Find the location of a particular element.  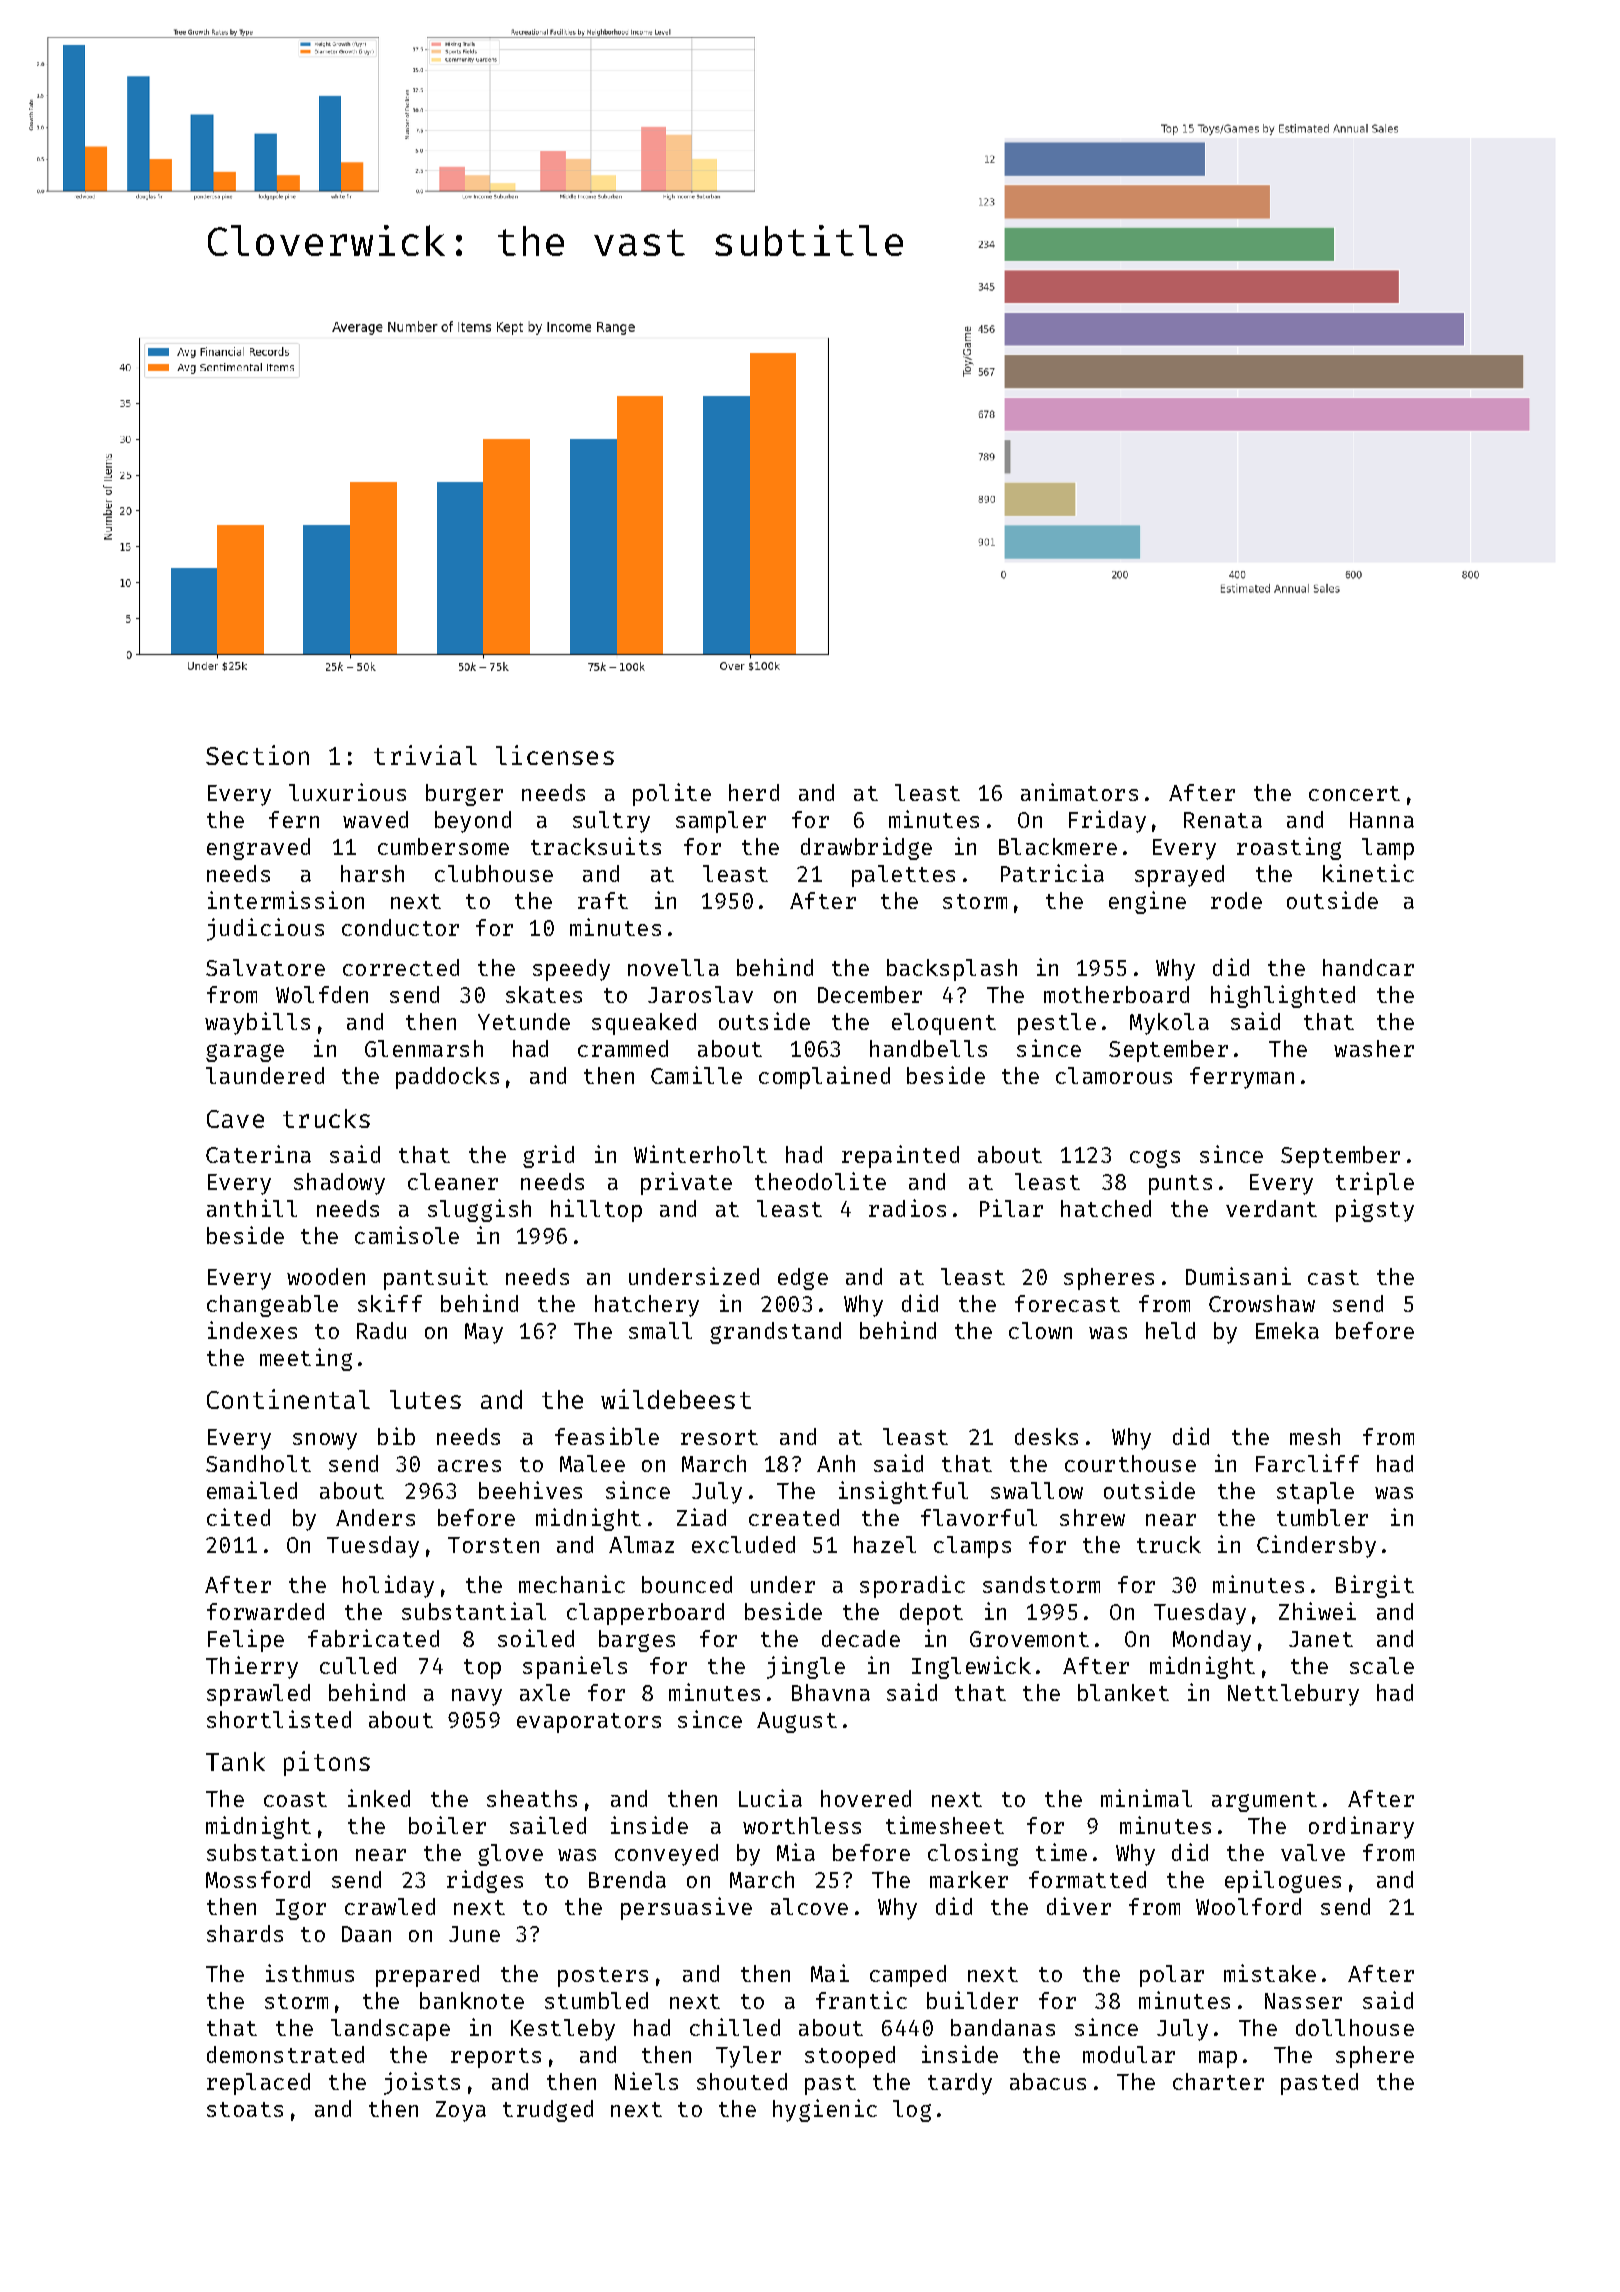

abacus is located at coordinates (1048, 2081).
